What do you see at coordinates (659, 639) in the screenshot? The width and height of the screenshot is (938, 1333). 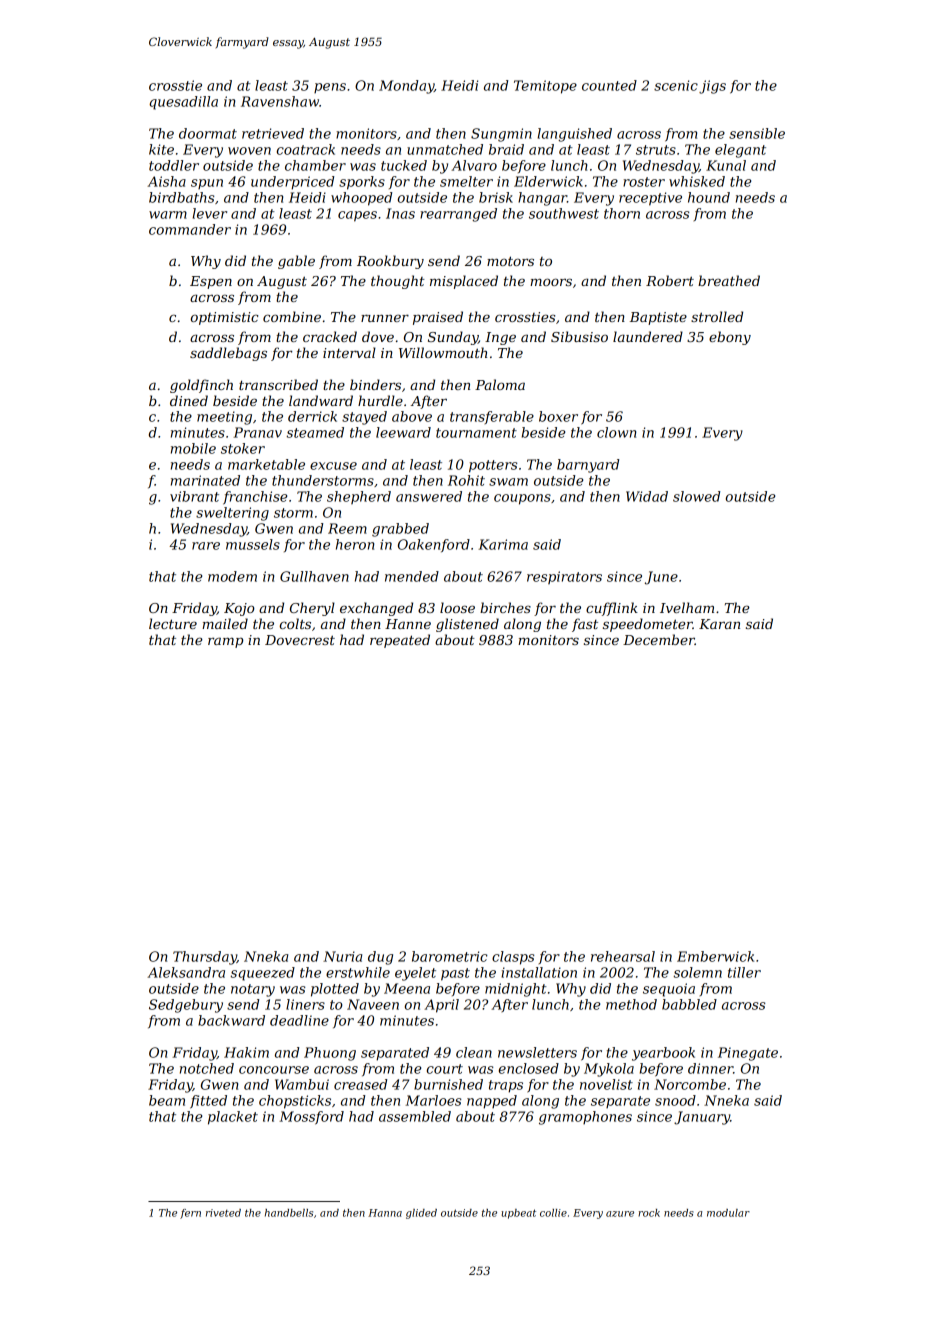 I see `December` at bounding box center [659, 639].
